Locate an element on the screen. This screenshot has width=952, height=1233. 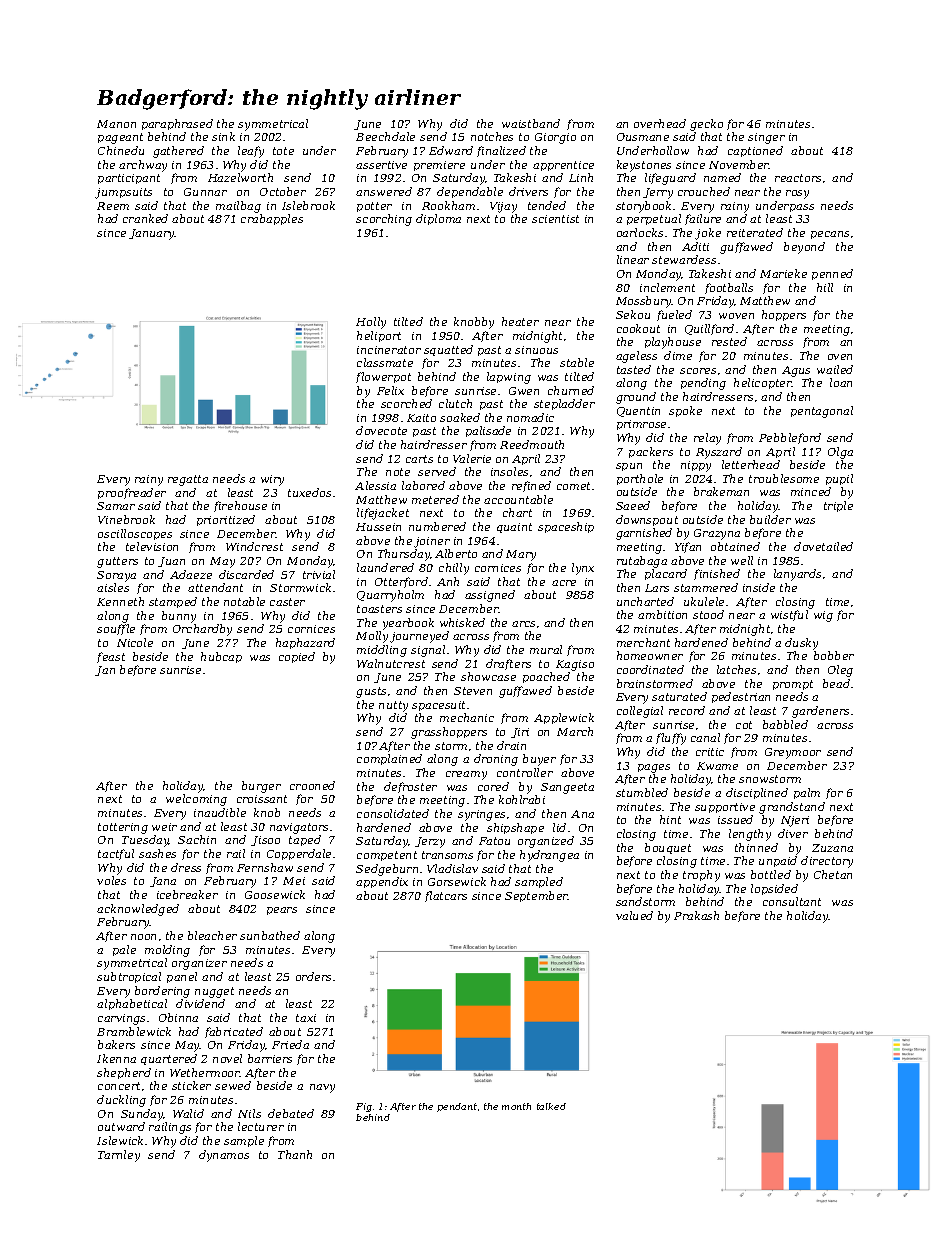
heater is located at coordinates (520, 321).
